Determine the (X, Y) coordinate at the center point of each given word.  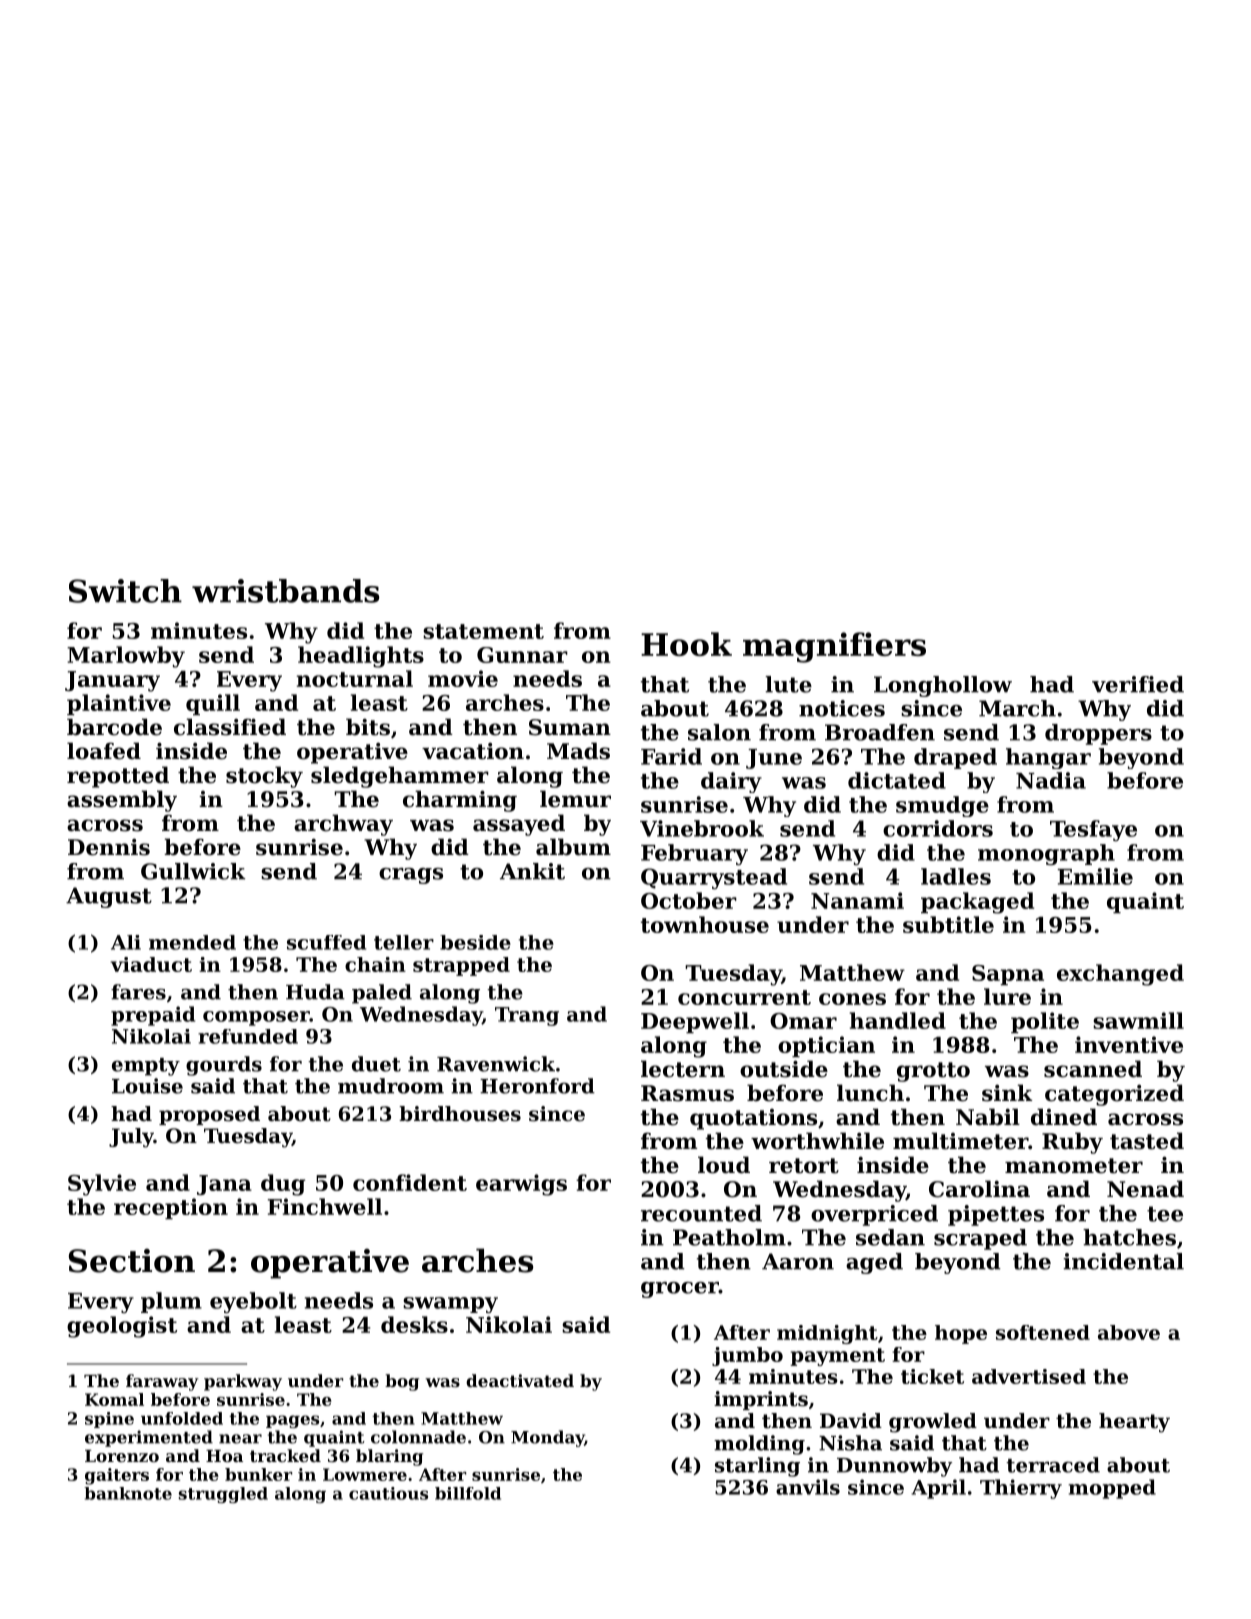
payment (837, 1357)
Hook (686, 644)
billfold (468, 1493)
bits (368, 727)
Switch (125, 591)
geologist (122, 1327)
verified (1138, 684)
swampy (450, 1305)
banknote (128, 1493)
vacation (473, 751)
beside (475, 942)
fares (138, 992)
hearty (1134, 1423)
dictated (897, 780)
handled (898, 1020)
